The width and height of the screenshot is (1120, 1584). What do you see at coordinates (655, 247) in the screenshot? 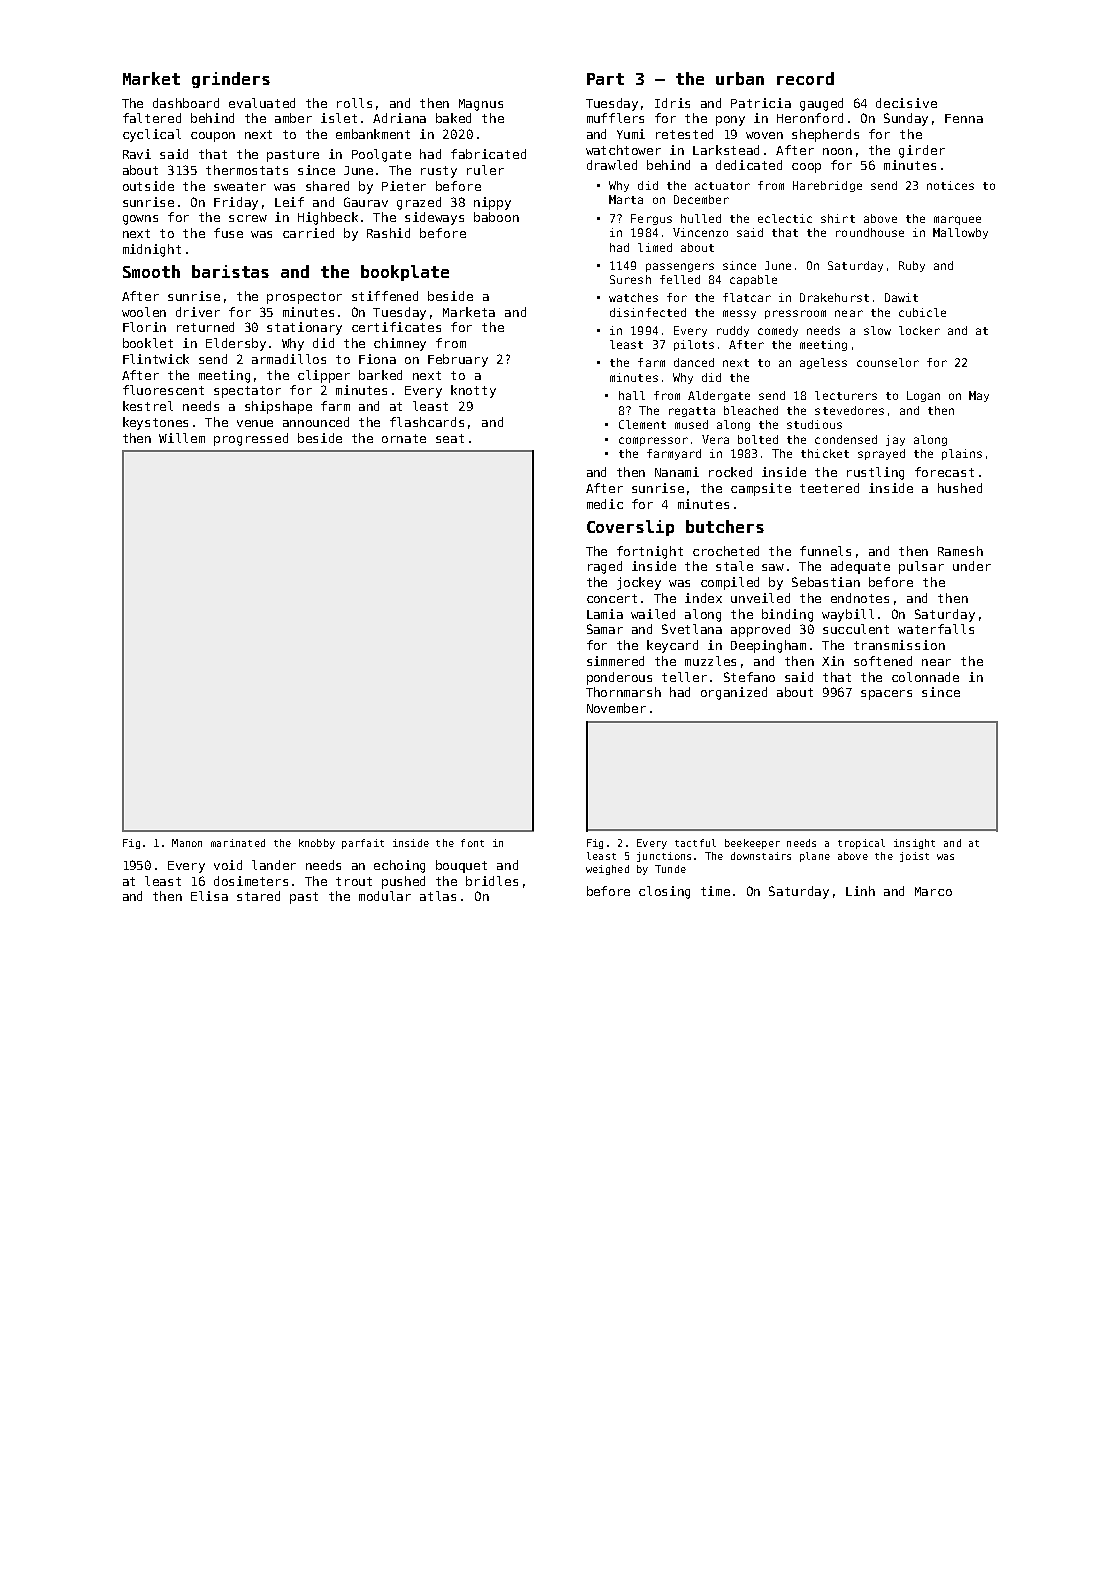
I see `limed` at bounding box center [655, 247].
